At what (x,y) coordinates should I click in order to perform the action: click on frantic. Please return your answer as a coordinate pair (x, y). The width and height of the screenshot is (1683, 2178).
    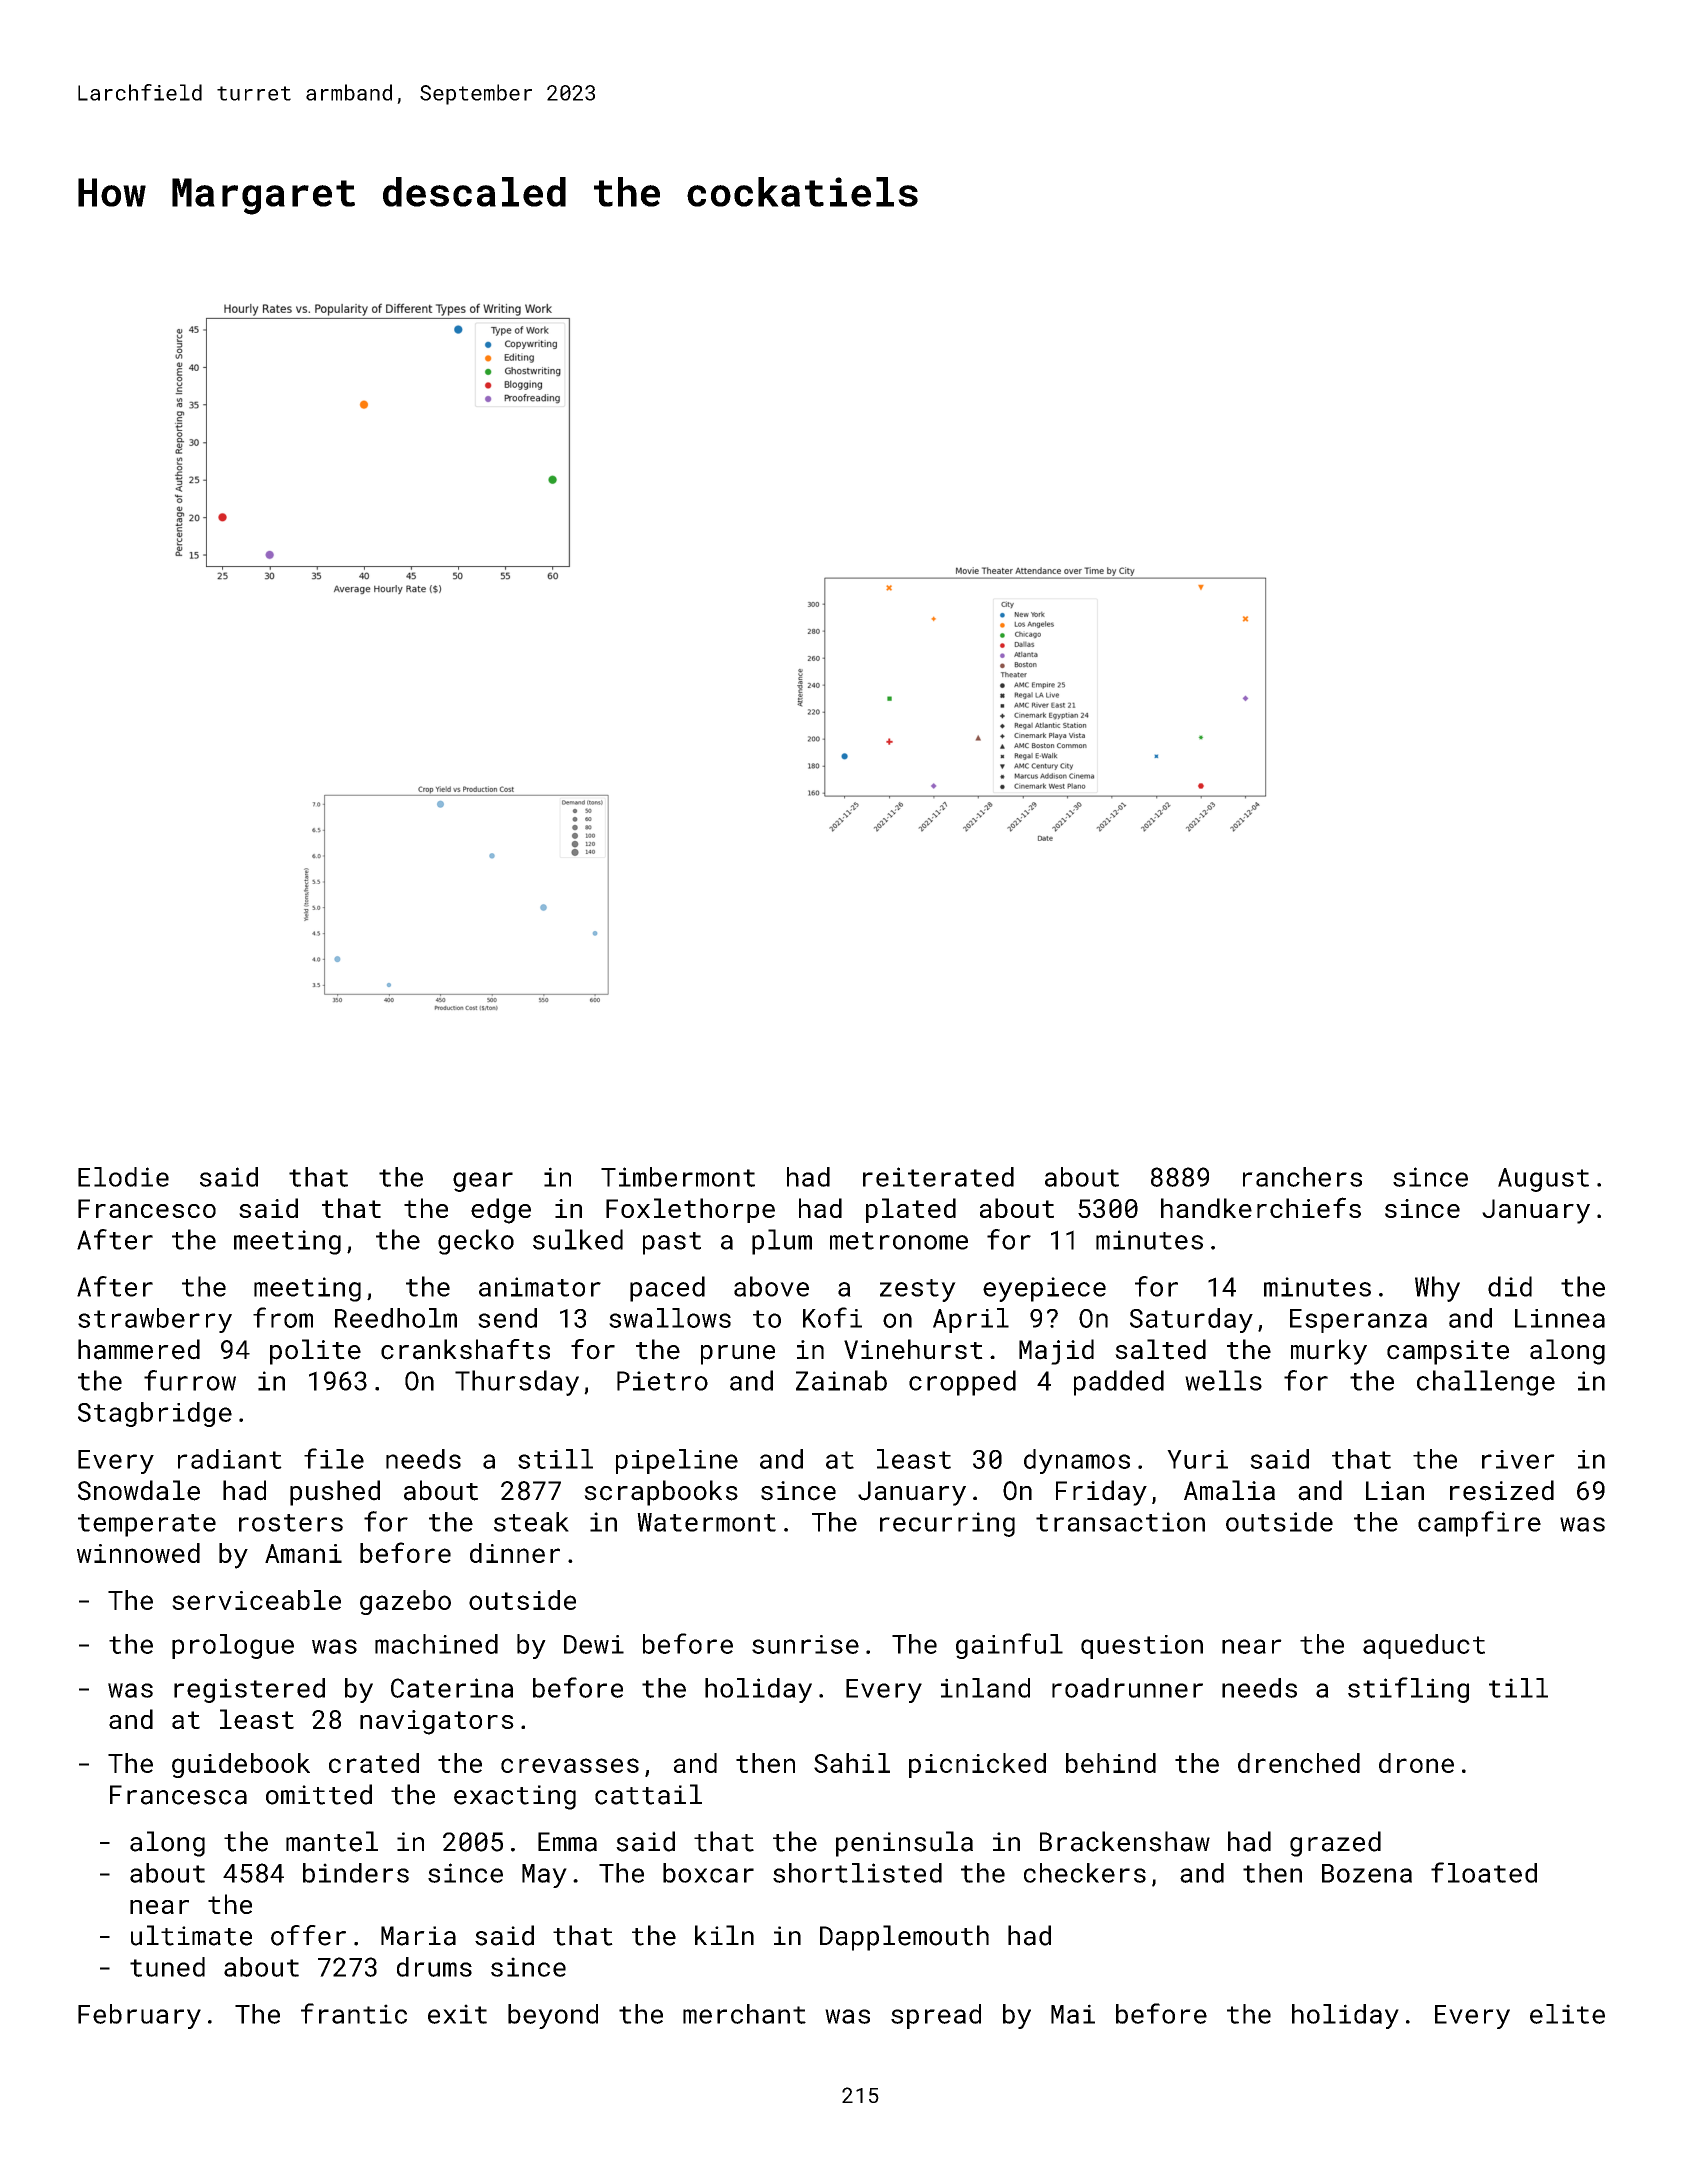
    Looking at the image, I should click on (354, 2013).
